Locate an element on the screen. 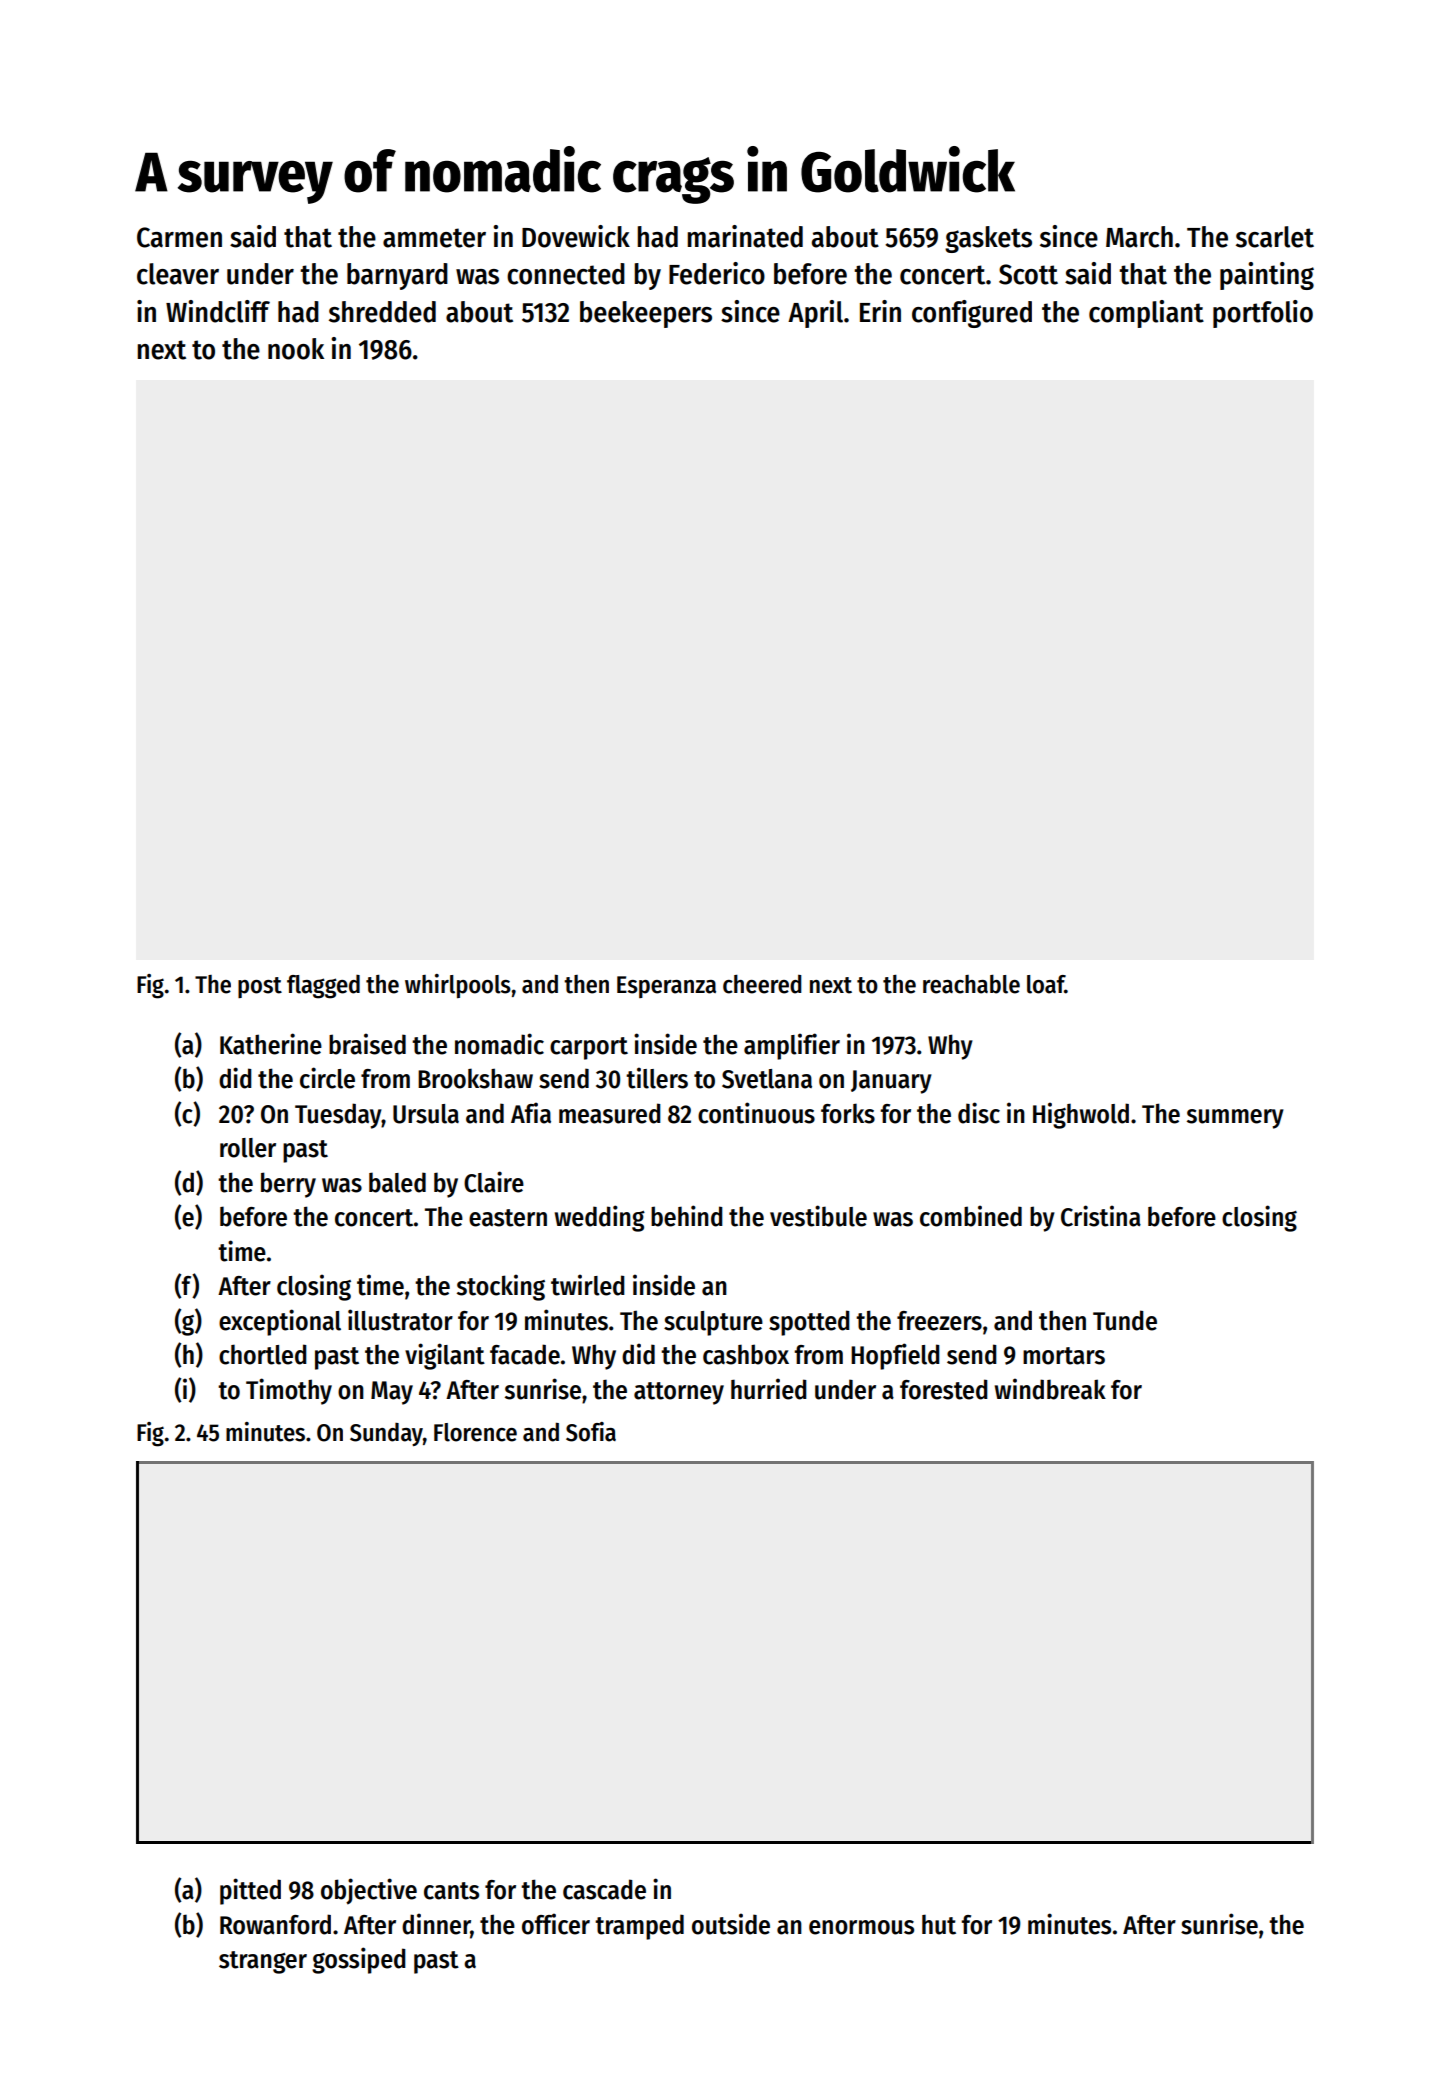 This screenshot has width=1450, height=2100. cascade is located at coordinates (604, 1889).
